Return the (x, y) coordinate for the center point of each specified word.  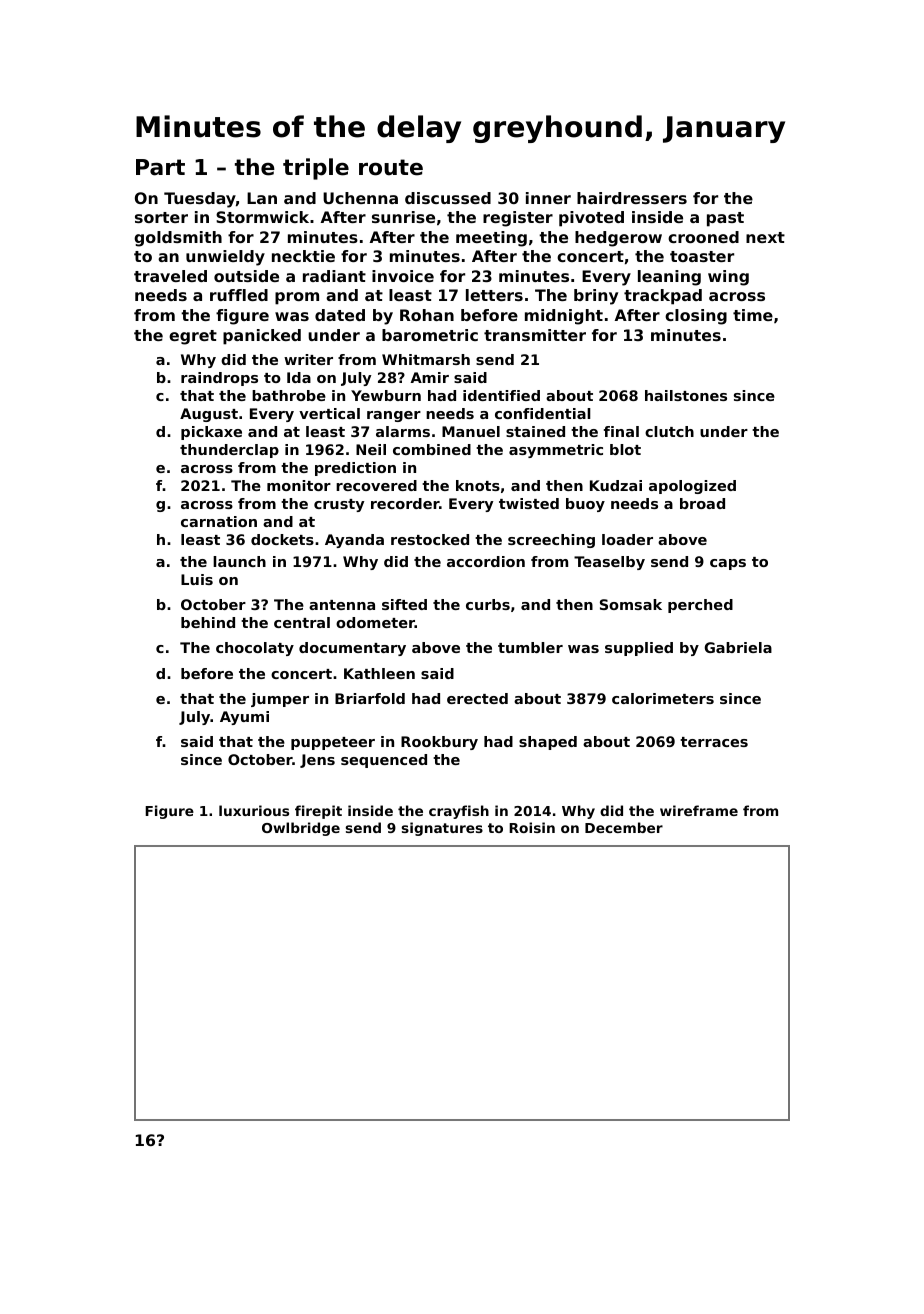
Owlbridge (301, 829)
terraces (714, 742)
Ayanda (354, 541)
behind (208, 622)
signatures (442, 829)
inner (548, 198)
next (765, 237)
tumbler (530, 647)
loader (627, 539)
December (624, 827)
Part (160, 167)
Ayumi (244, 718)
